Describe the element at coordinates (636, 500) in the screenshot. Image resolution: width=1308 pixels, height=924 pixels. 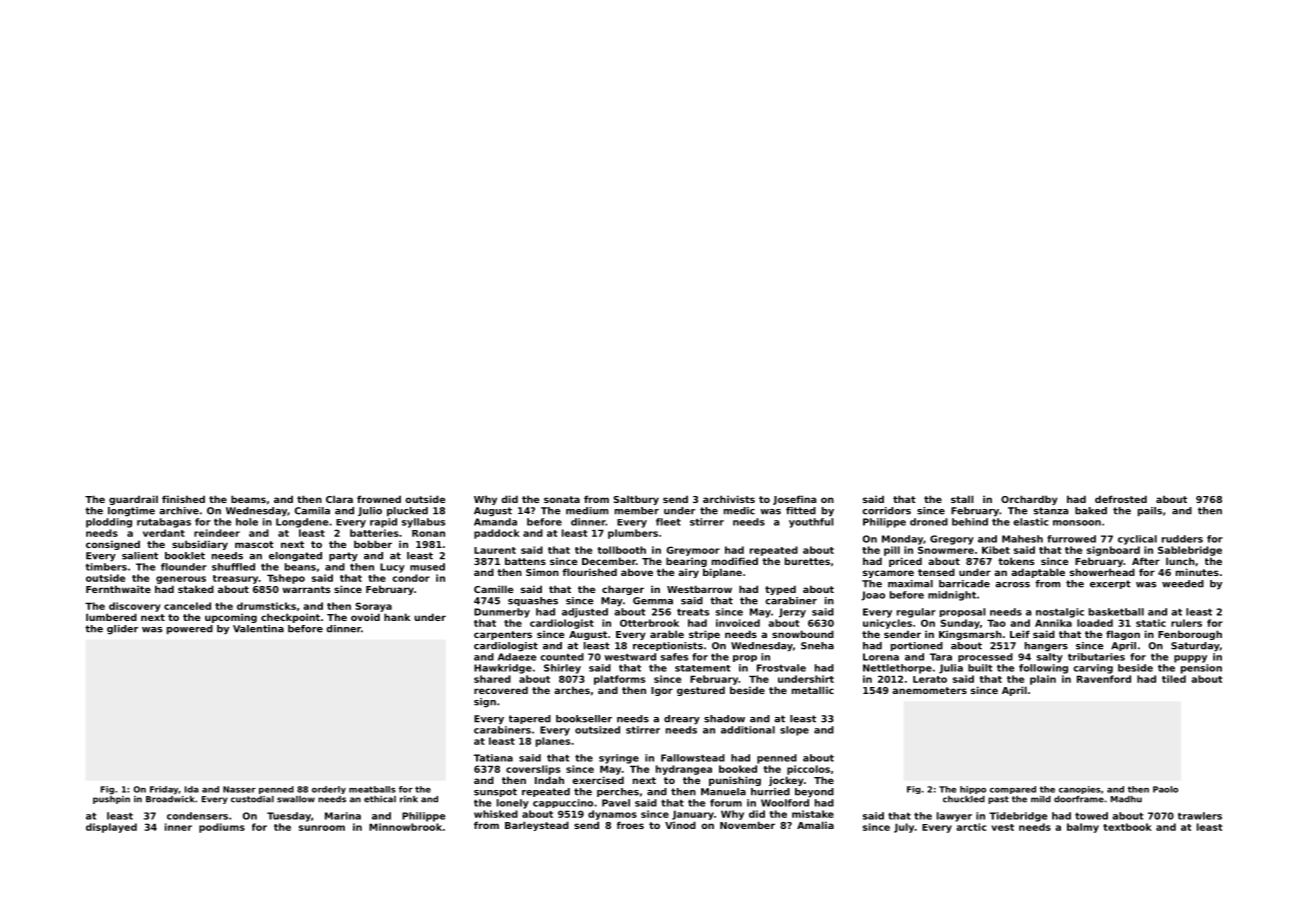
I see `Saltbury` at that location.
